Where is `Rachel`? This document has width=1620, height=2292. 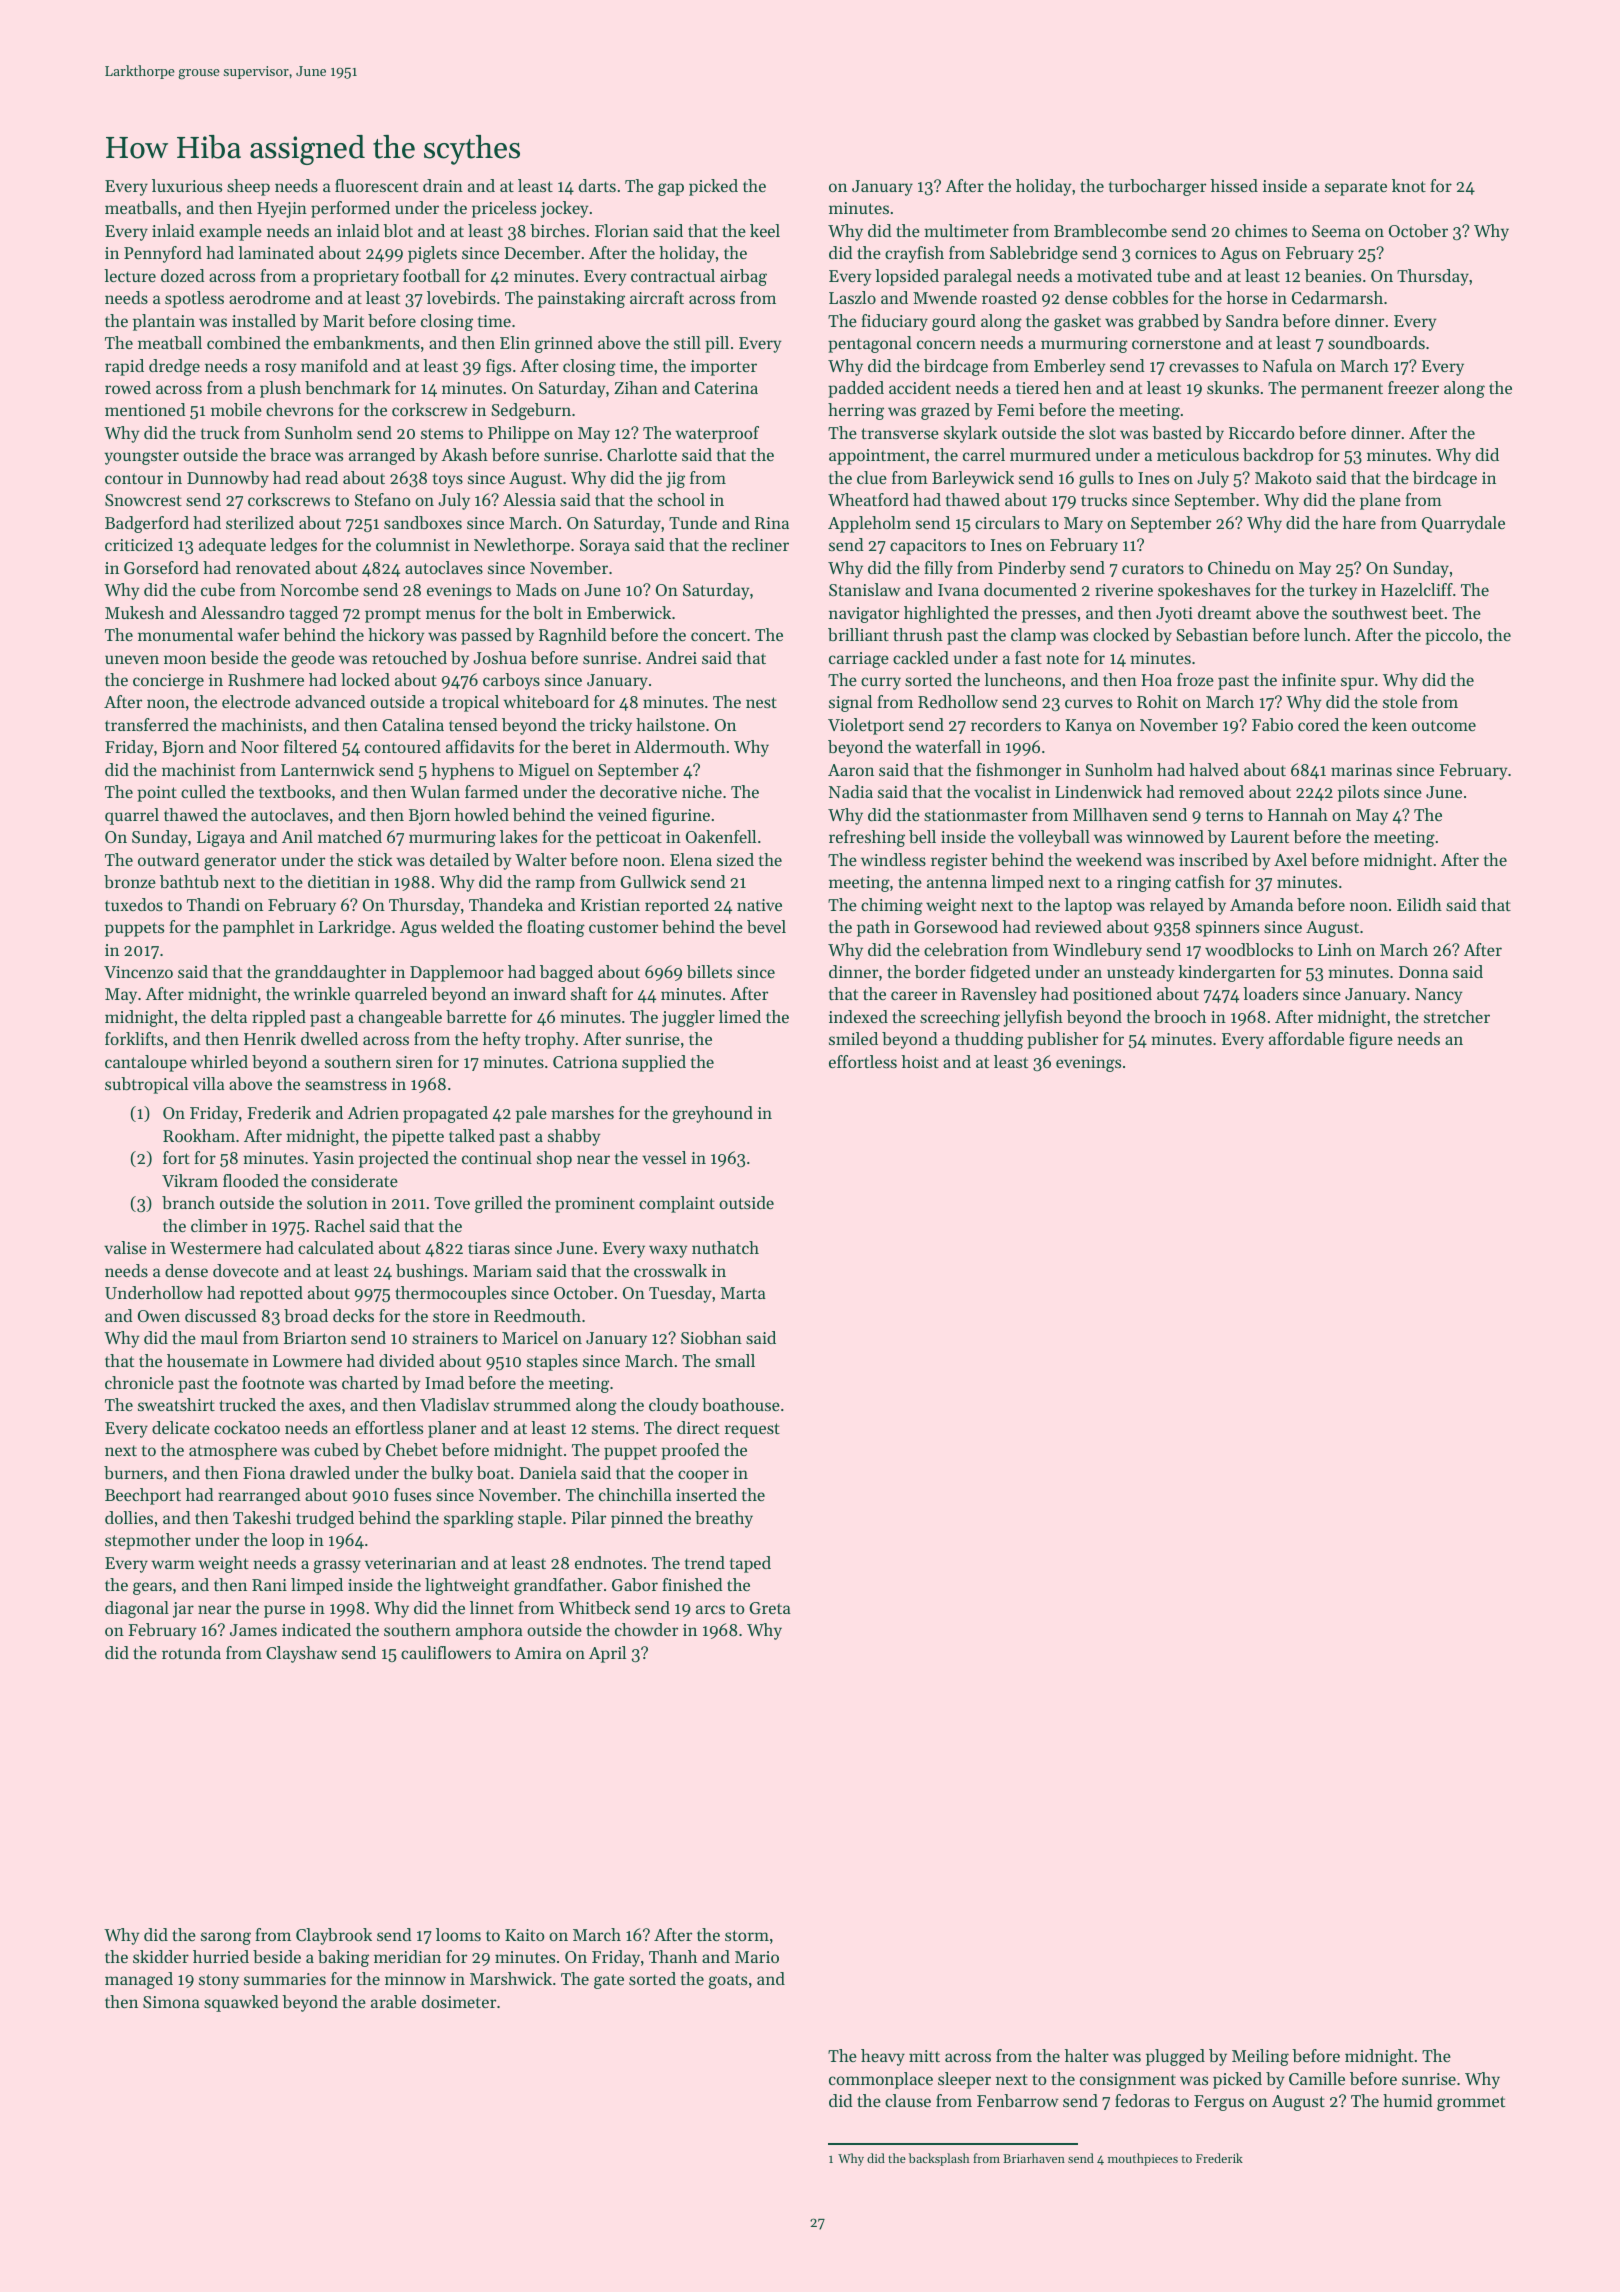
Rachel is located at coordinates (340, 1225).
